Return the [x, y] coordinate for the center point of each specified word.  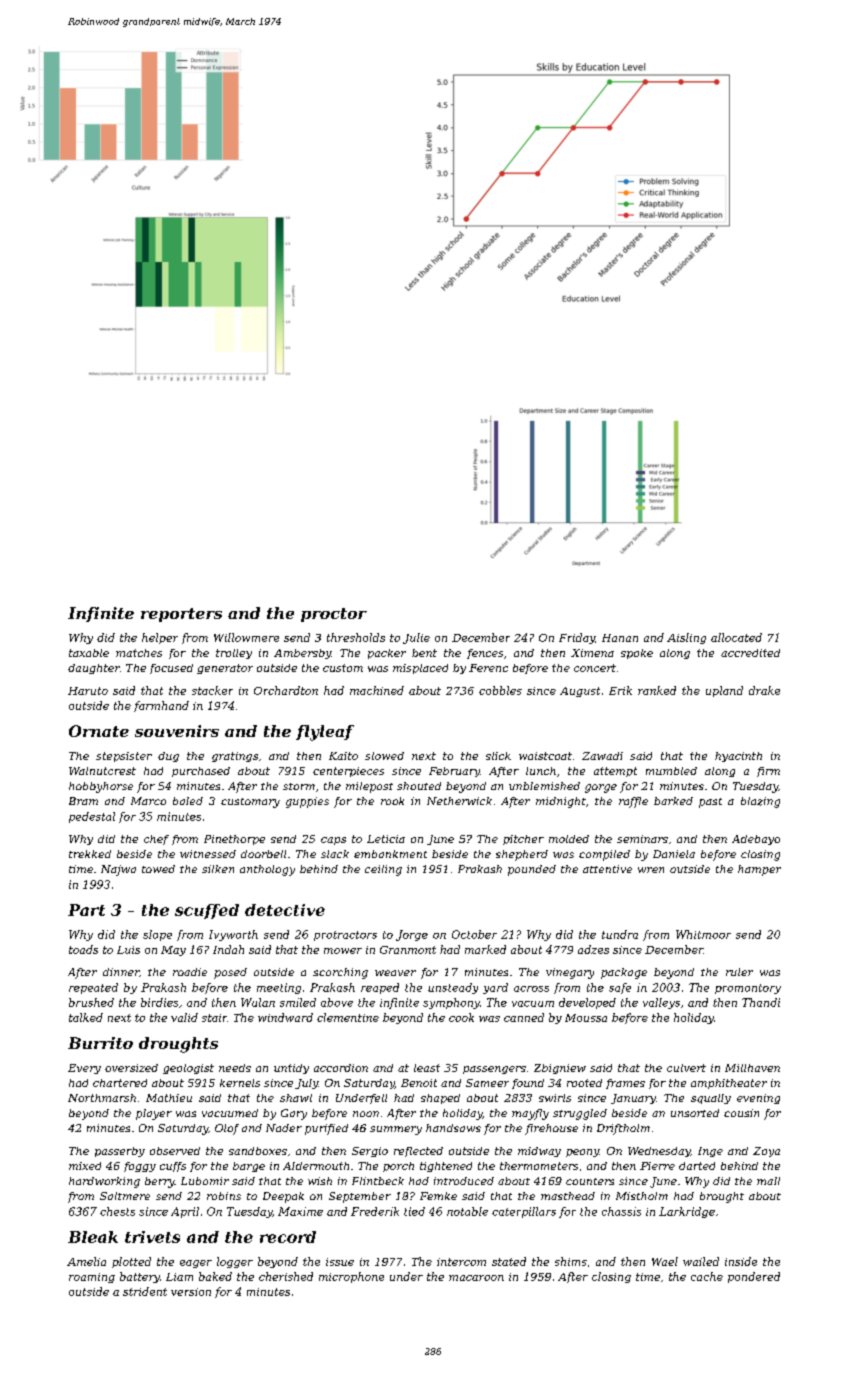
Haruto [88, 691]
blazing [760, 802]
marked [485, 949]
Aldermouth [316, 1166]
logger [235, 1262]
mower [343, 951]
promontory [748, 989]
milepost [369, 787]
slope [157, 935]
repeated [93, 988]
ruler [739, 972]
